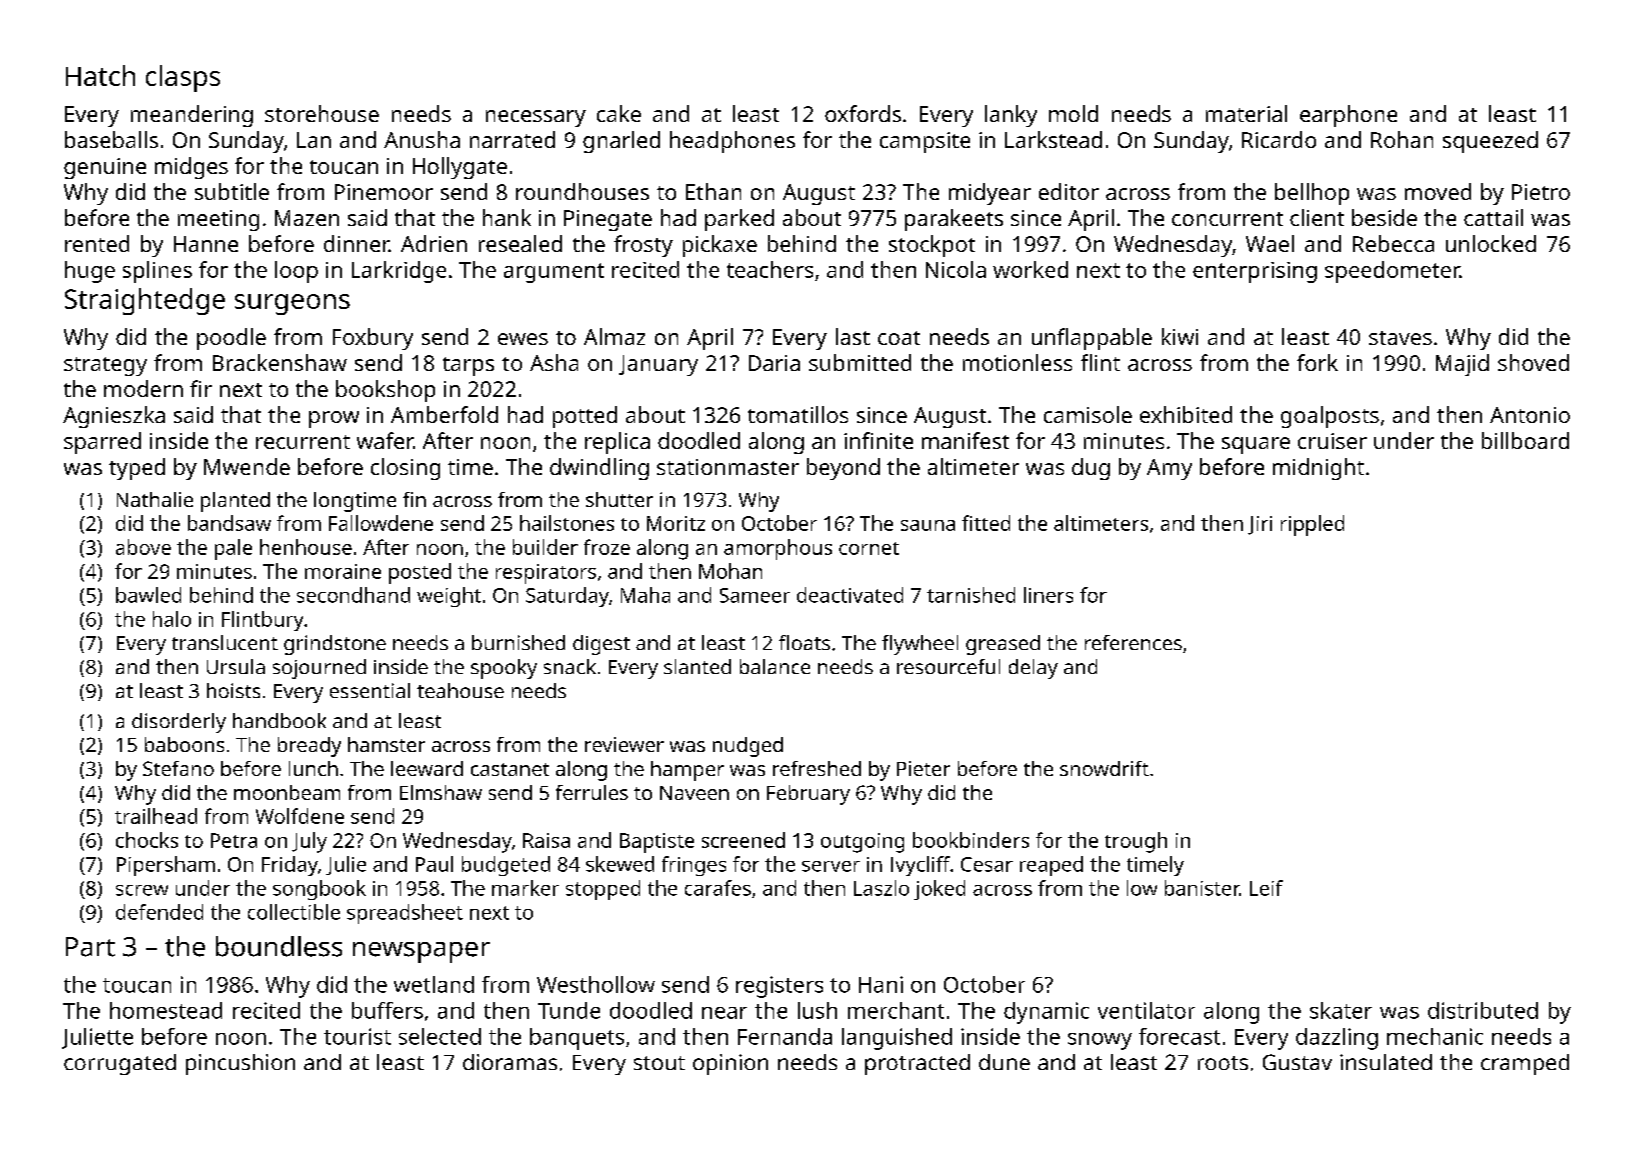  I want to click on halo, so click(172, 619).
